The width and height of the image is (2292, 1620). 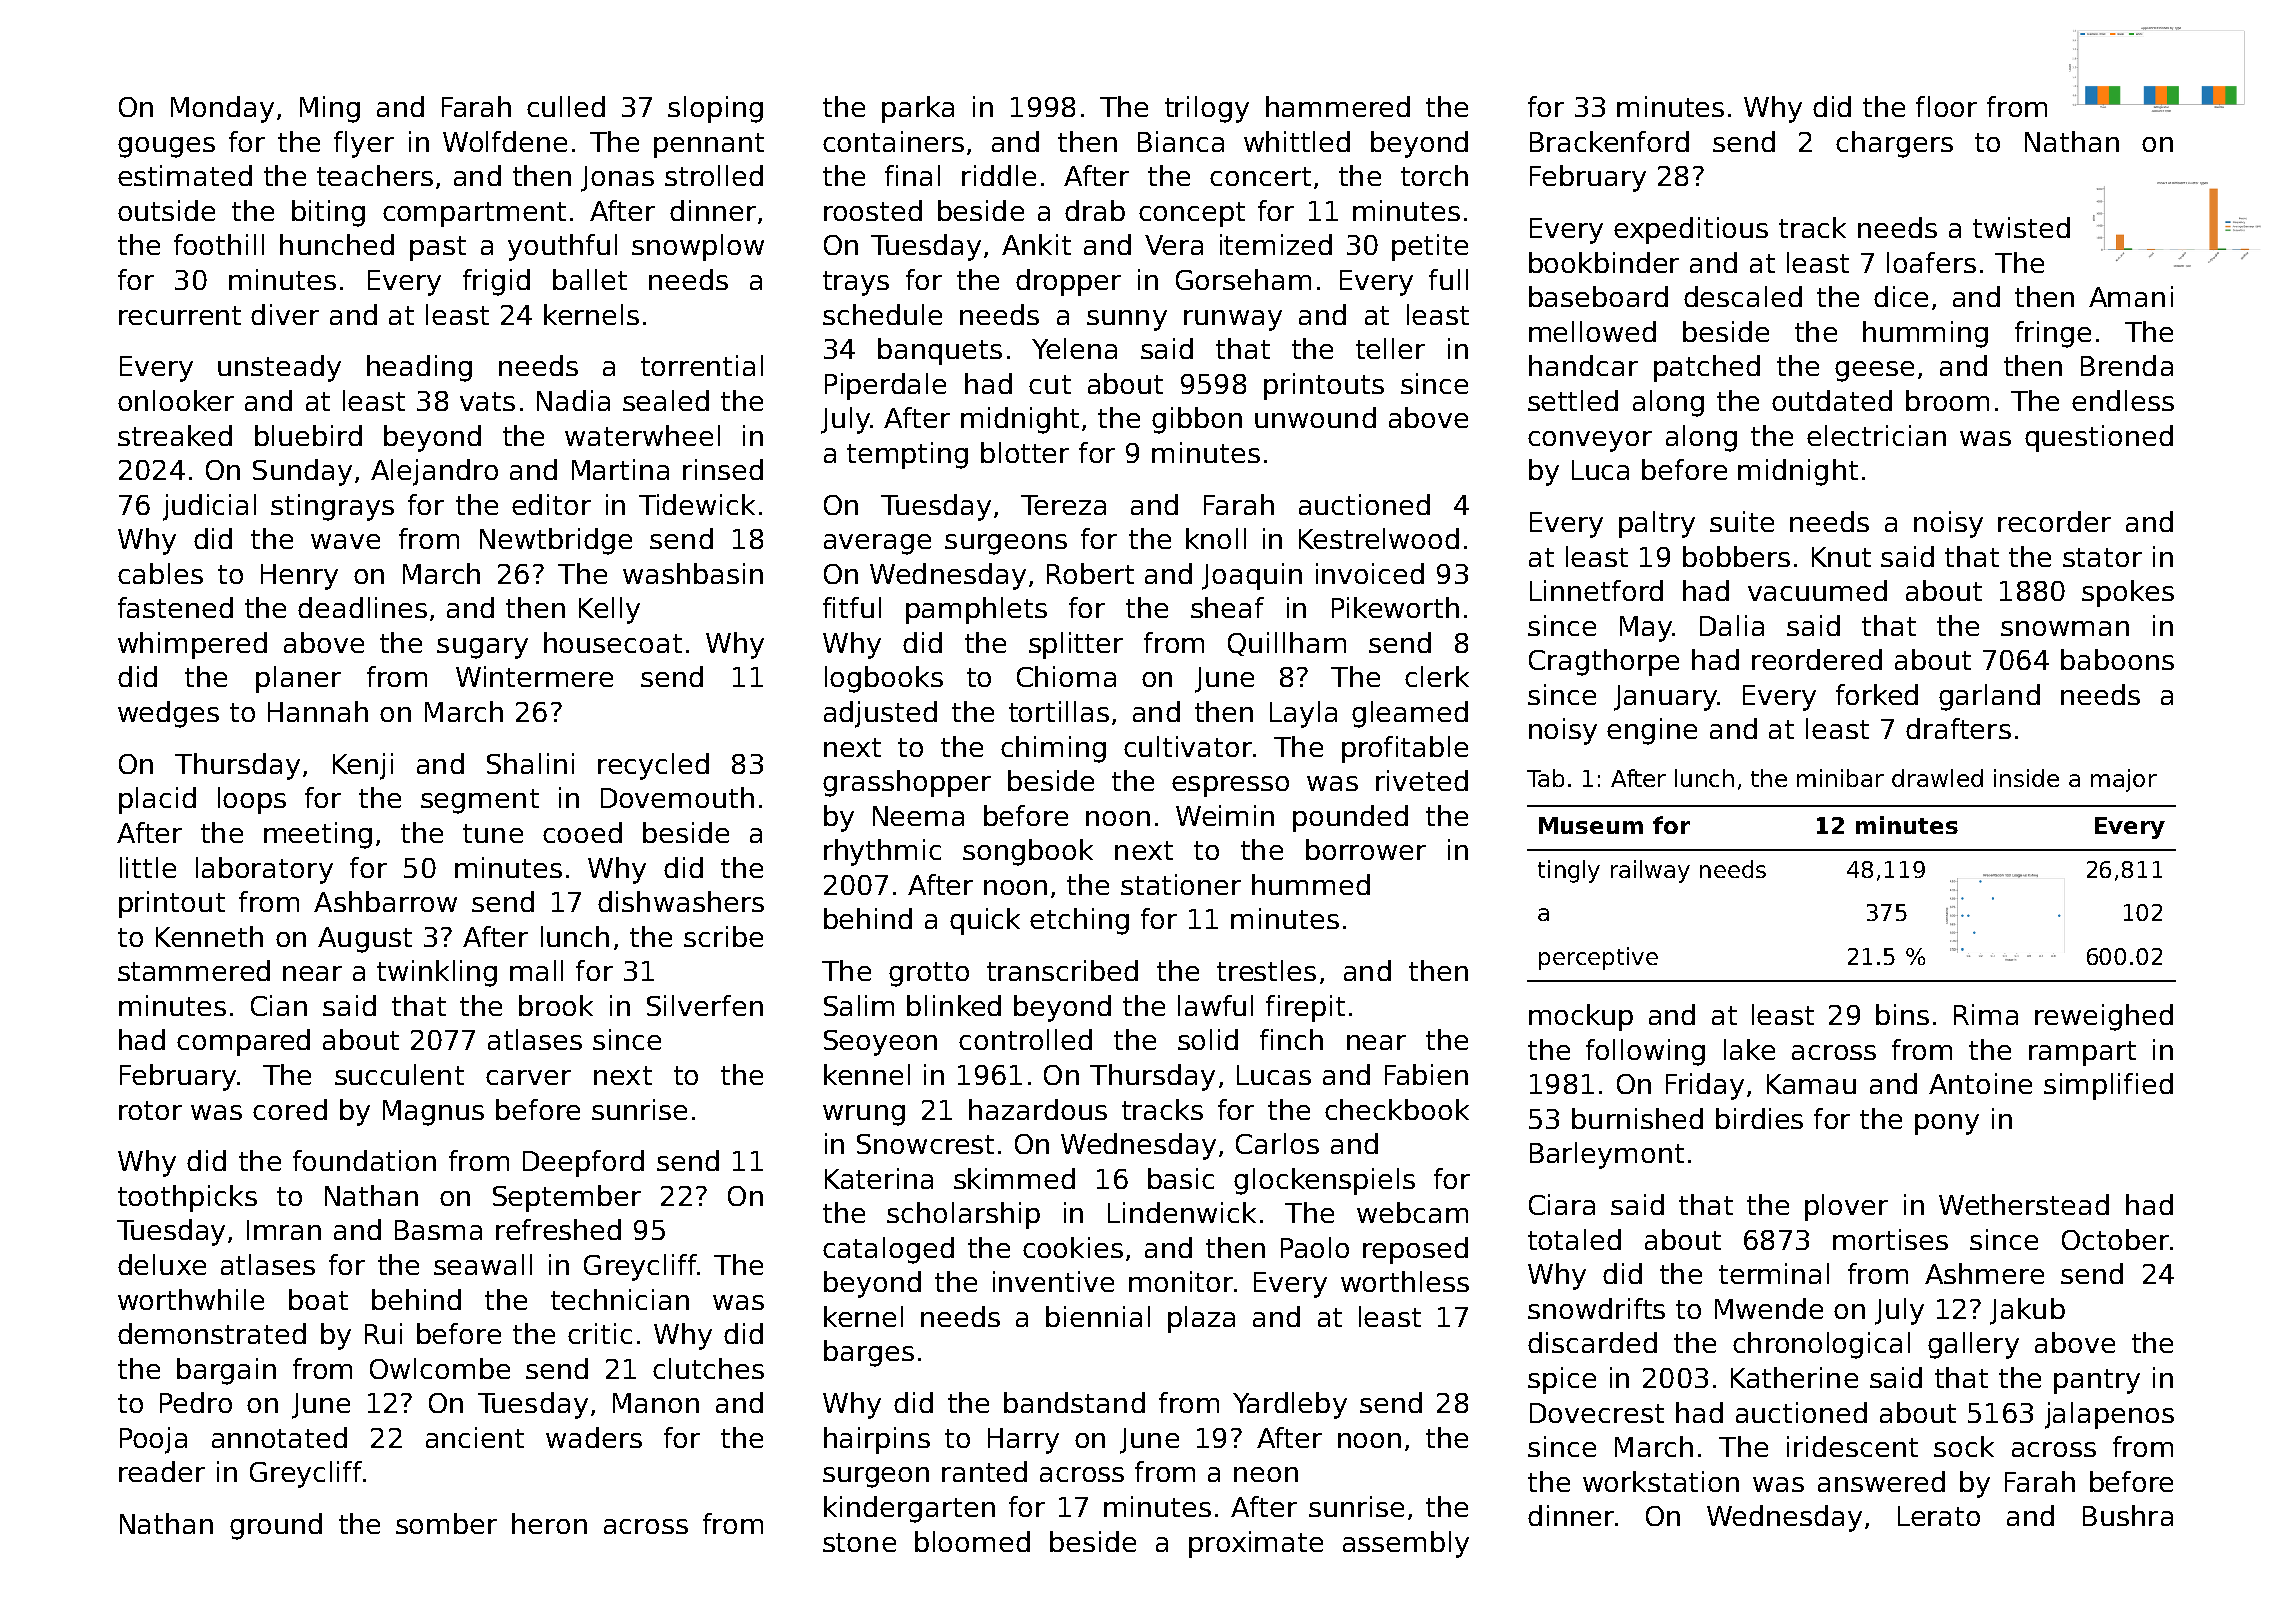 I want to click on ground, so click(x=276, y=1526).
